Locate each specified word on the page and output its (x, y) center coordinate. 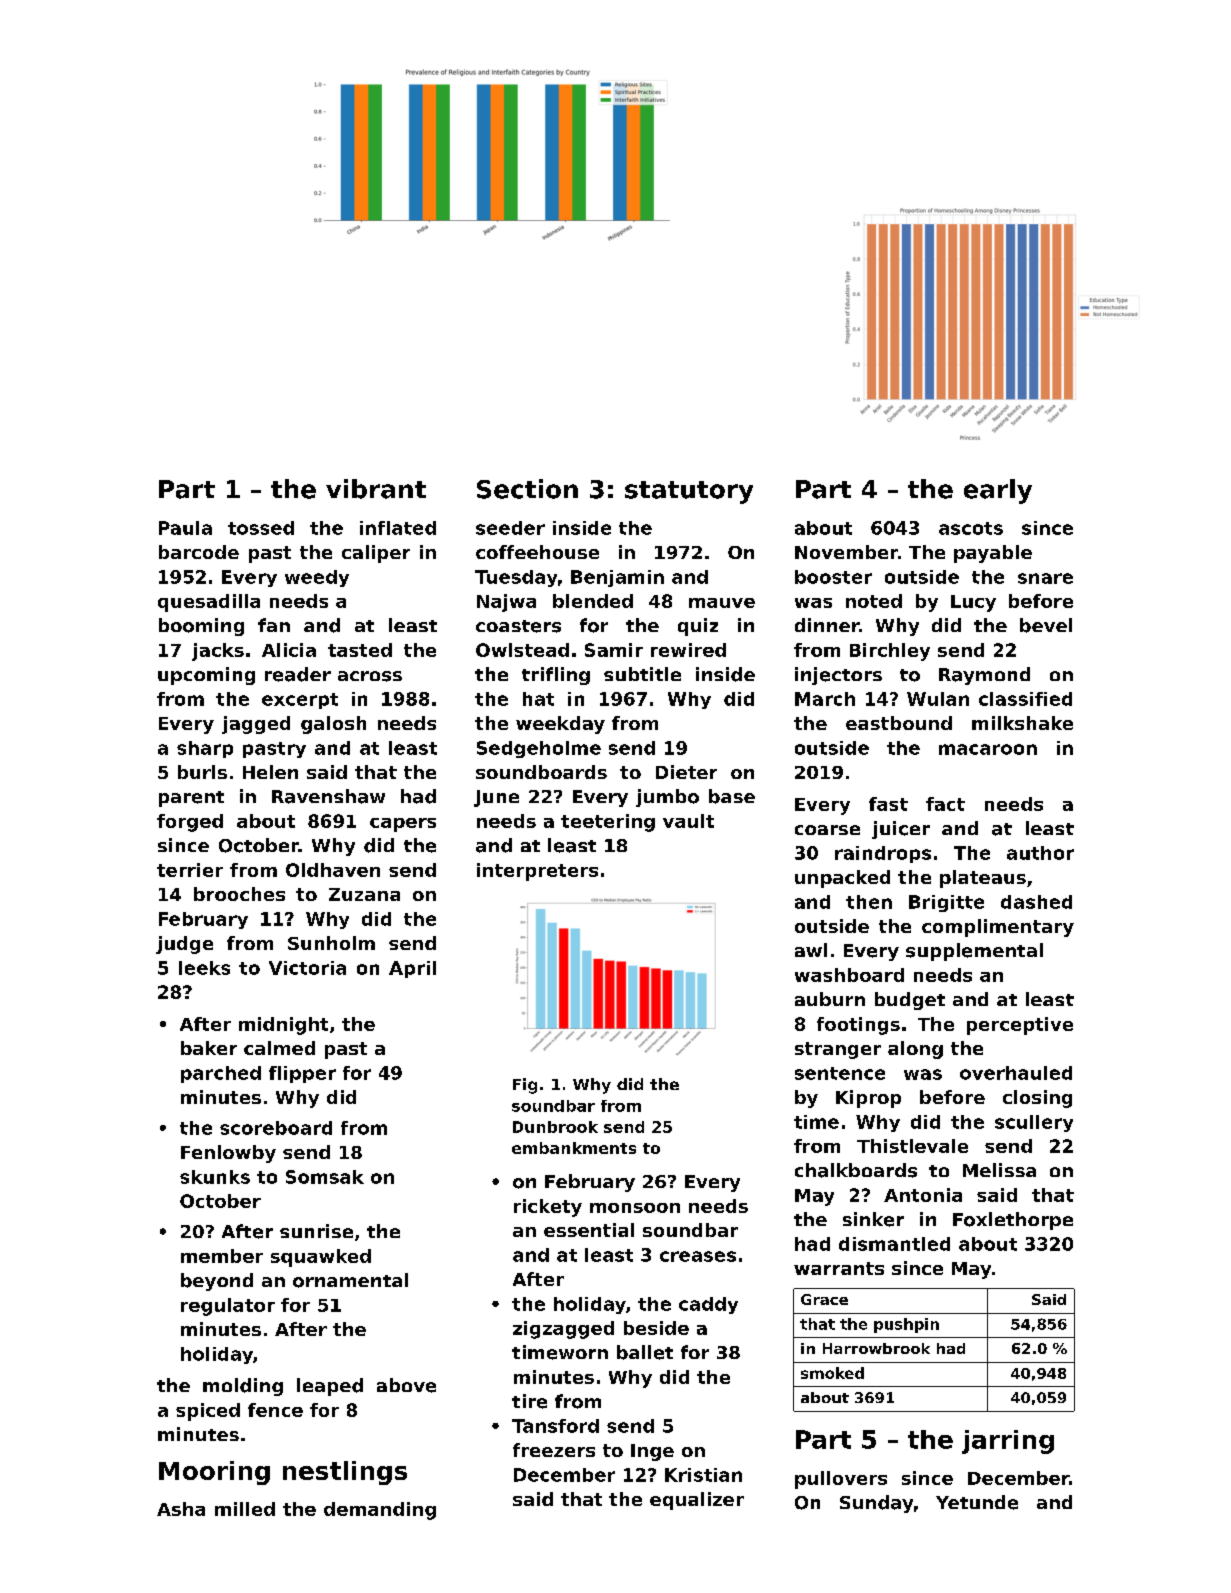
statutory (689, 492)
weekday (560, 725)
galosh (333, 725)
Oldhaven (333, 870)
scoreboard (276, 1128)
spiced (208, 1412)
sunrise (316, 1231)
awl (811, 950)
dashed (1036, 902)
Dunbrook (555, 1127)
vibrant (376, 489)
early (998, 491)
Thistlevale (912, 1146)
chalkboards (856, 1170)
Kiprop (868, 1099)
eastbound (899, 723)
